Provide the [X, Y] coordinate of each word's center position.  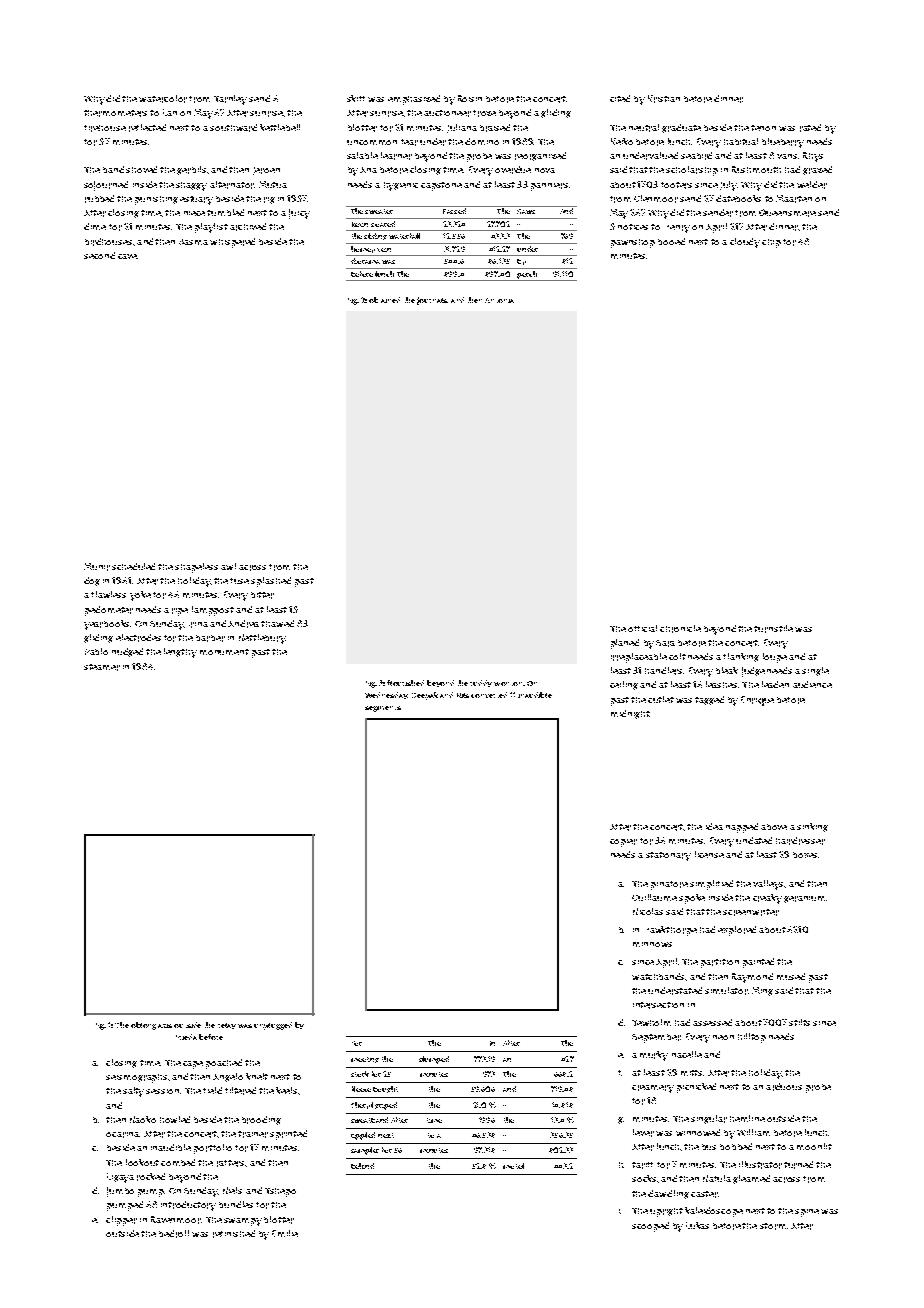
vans [787, 156]
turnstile [773, 629]
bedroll [174, 1234]
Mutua [273, 184]
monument [224, 652]
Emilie [285, 1233]
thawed [277, 623]
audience [812, 684]
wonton [508, 684]
